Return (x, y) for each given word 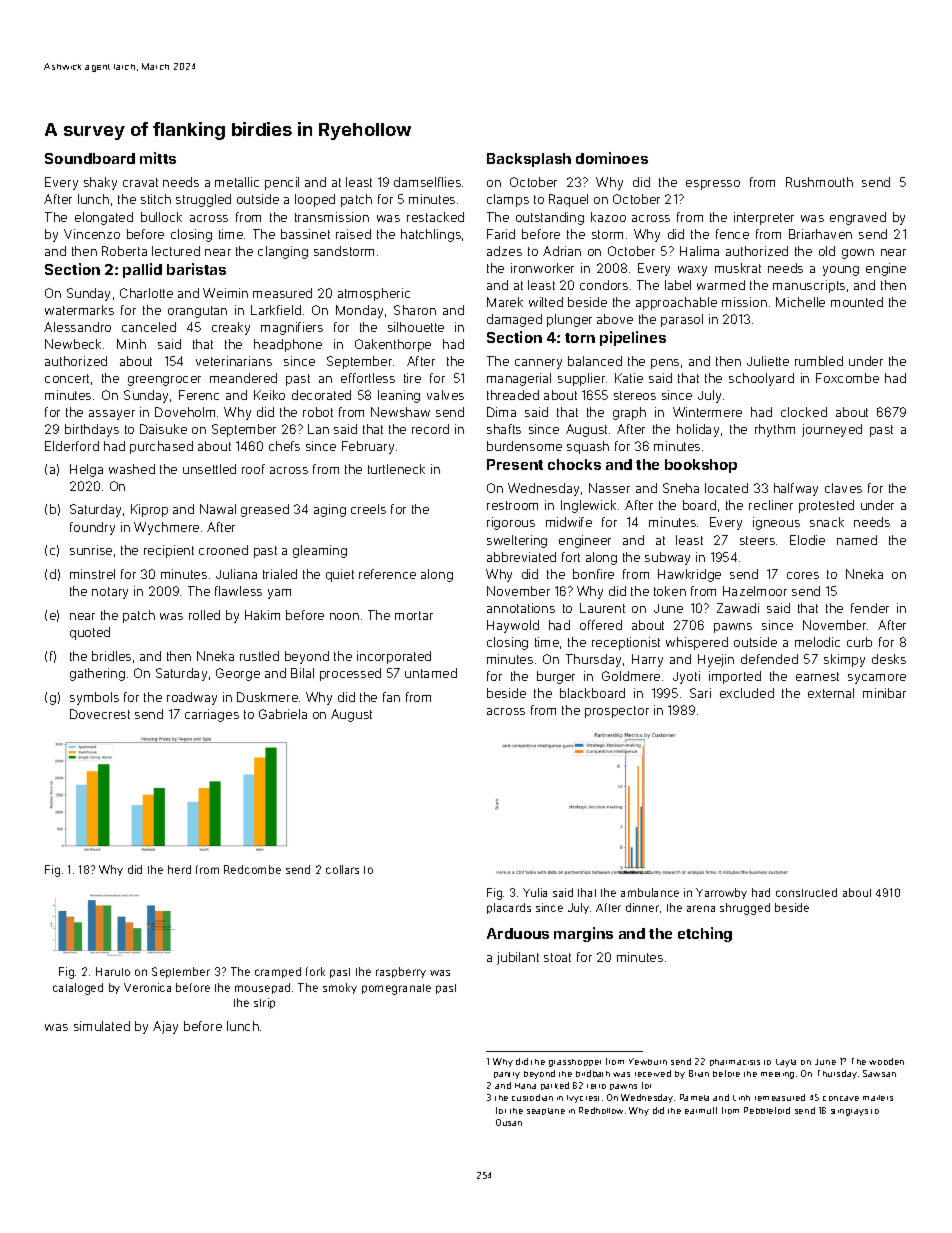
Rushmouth (819, 182)
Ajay (165, 1027)
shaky (100, 183)
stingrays (849, 1112)
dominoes (612, 158)
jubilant (518, 958)
